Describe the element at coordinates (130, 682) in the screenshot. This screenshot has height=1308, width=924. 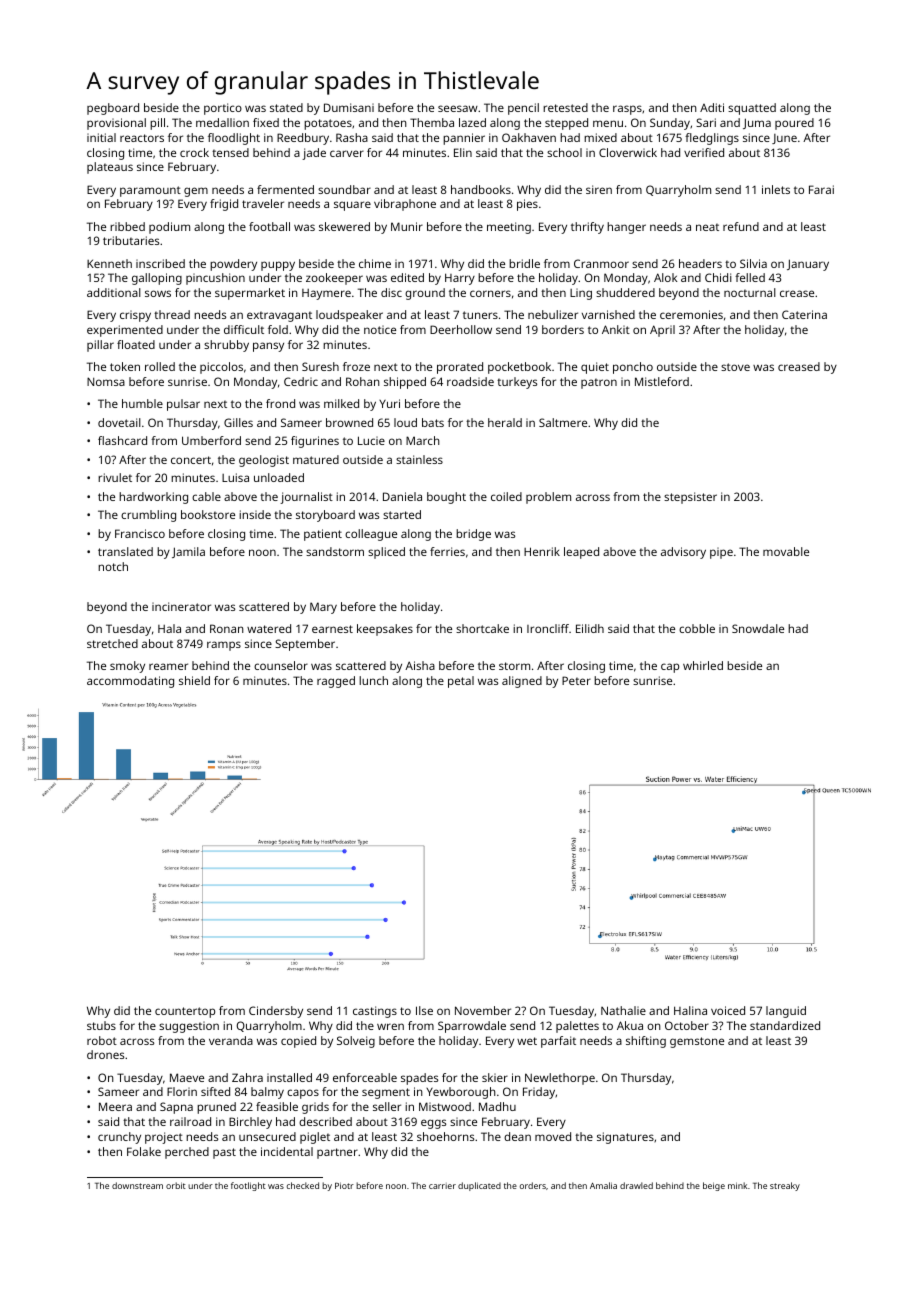
I see `accommodating` at that location.
